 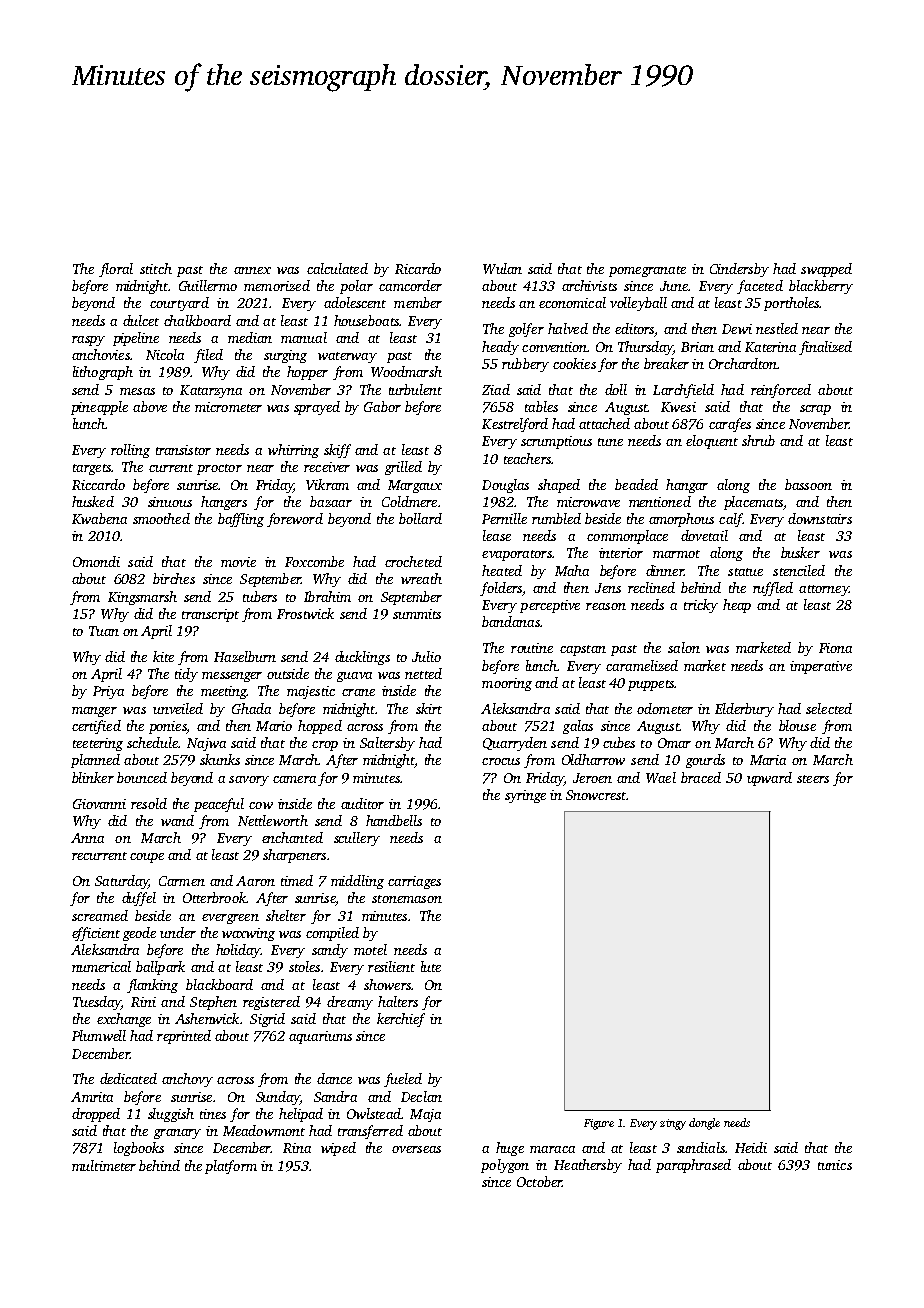 I want to click on multimeter, so click(x=104, y=1165).
